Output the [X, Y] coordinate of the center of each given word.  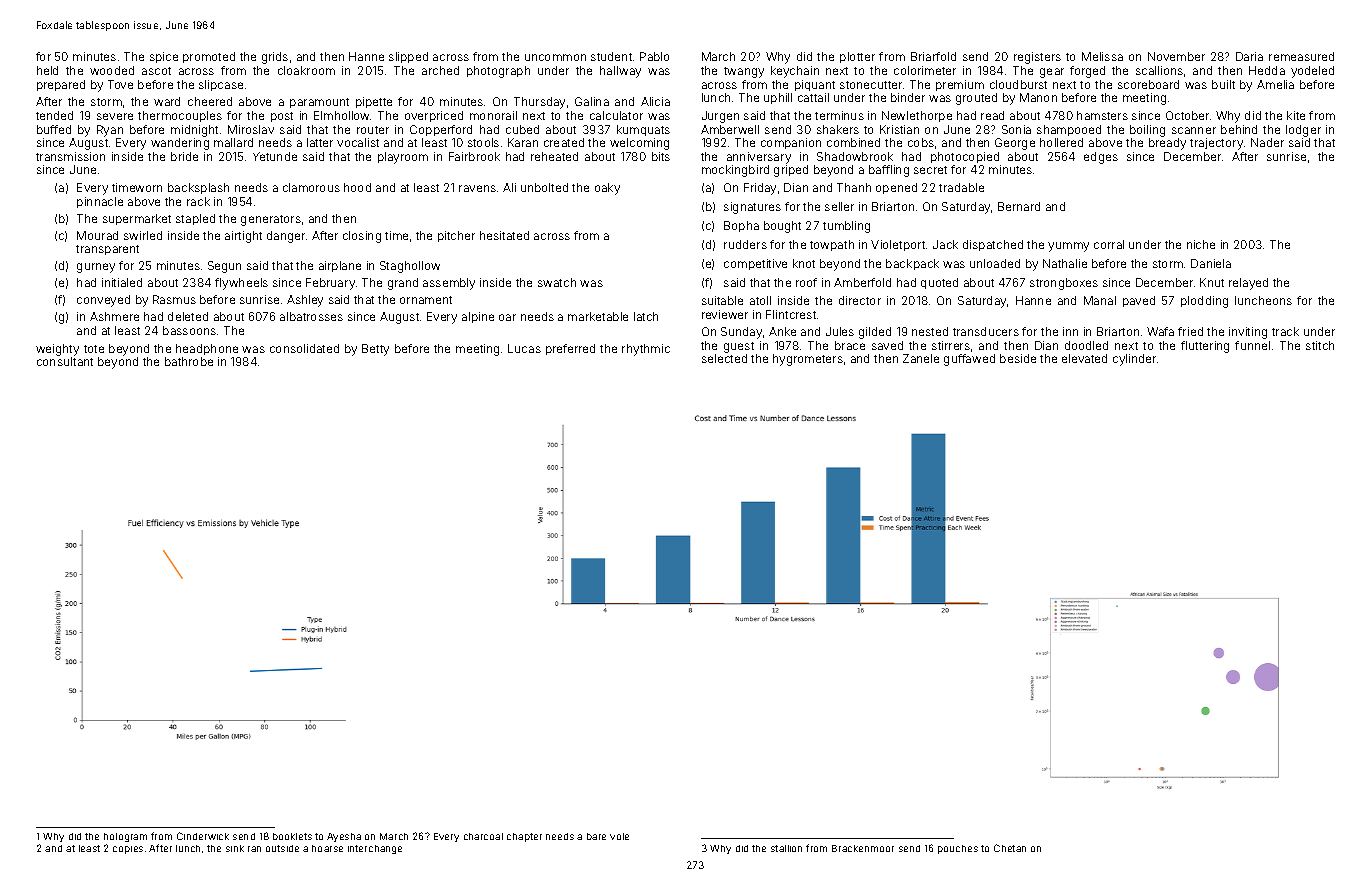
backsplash [198, 188]
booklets [292, 836]
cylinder [1134, 360]
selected [724, 358]
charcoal [483, 836]
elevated [1084, 358]
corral [1109, 244]
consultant [65, 361]
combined [853, 142]
